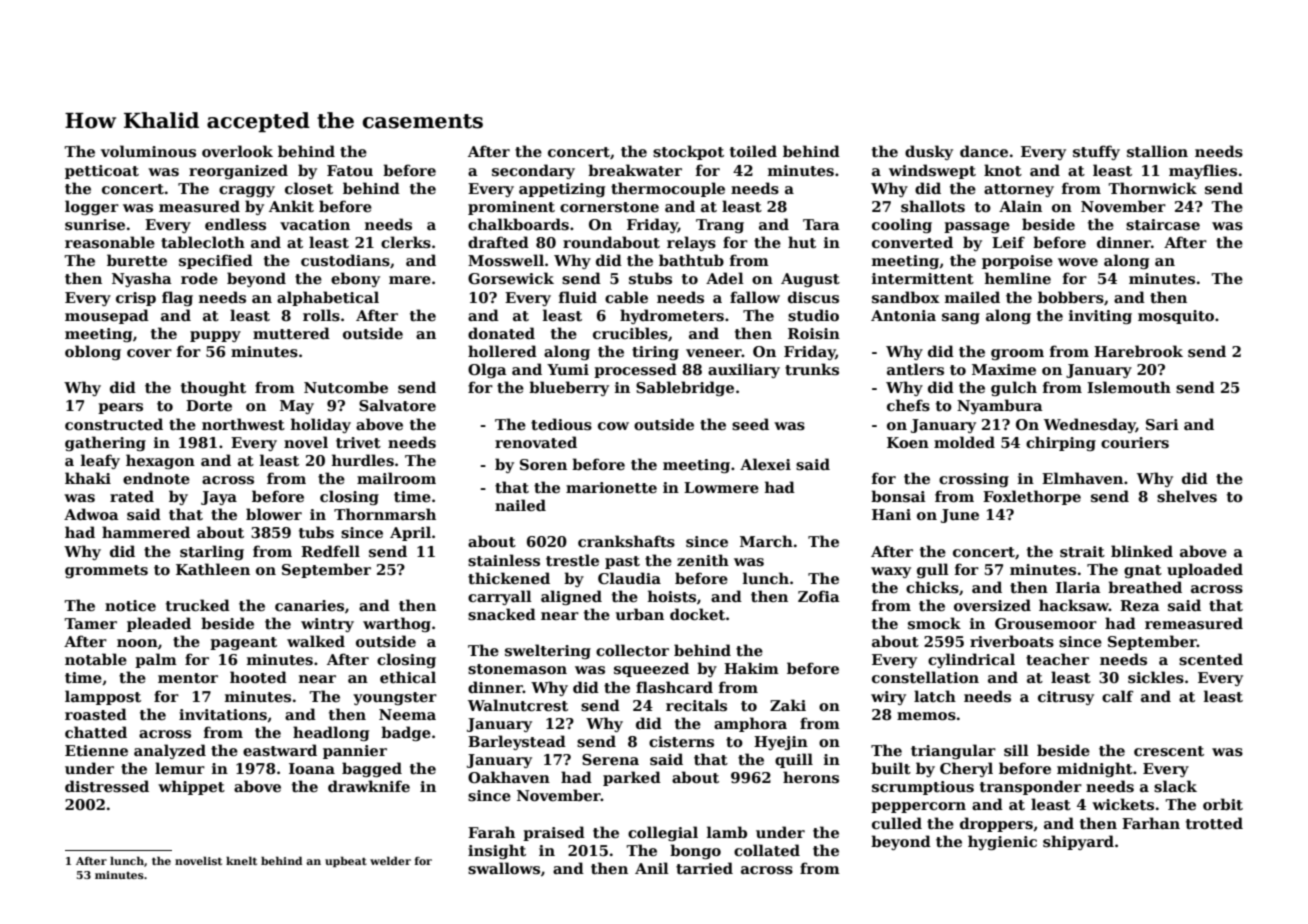 Image resolution: width=1308 pixels, height=924 pixels. Describe the element at coordinates (520, 505) in the page. I see `nailed` at that location.
